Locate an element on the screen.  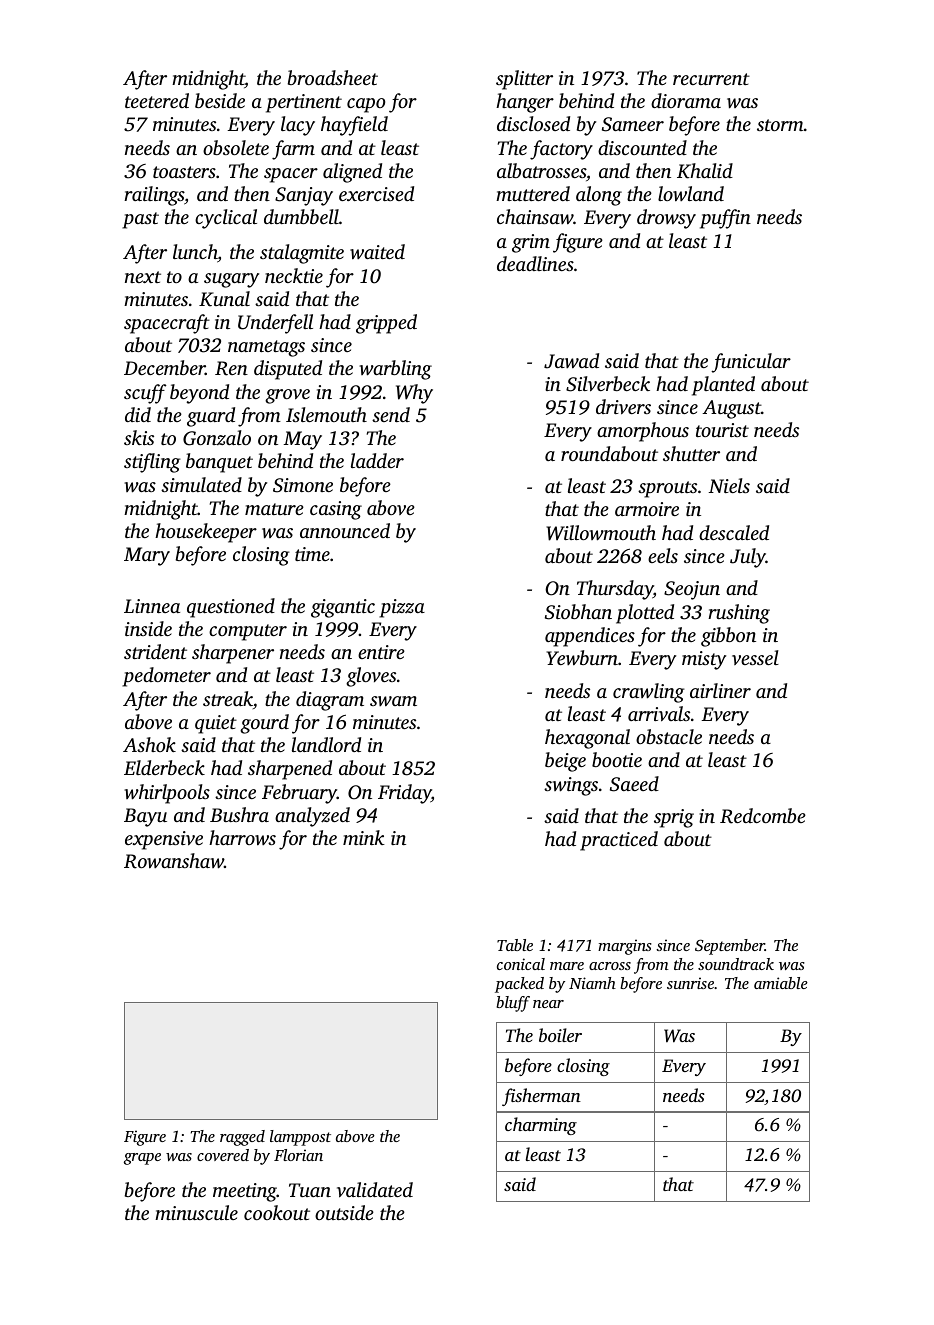
discounted is located at coordinates (642, 147).
